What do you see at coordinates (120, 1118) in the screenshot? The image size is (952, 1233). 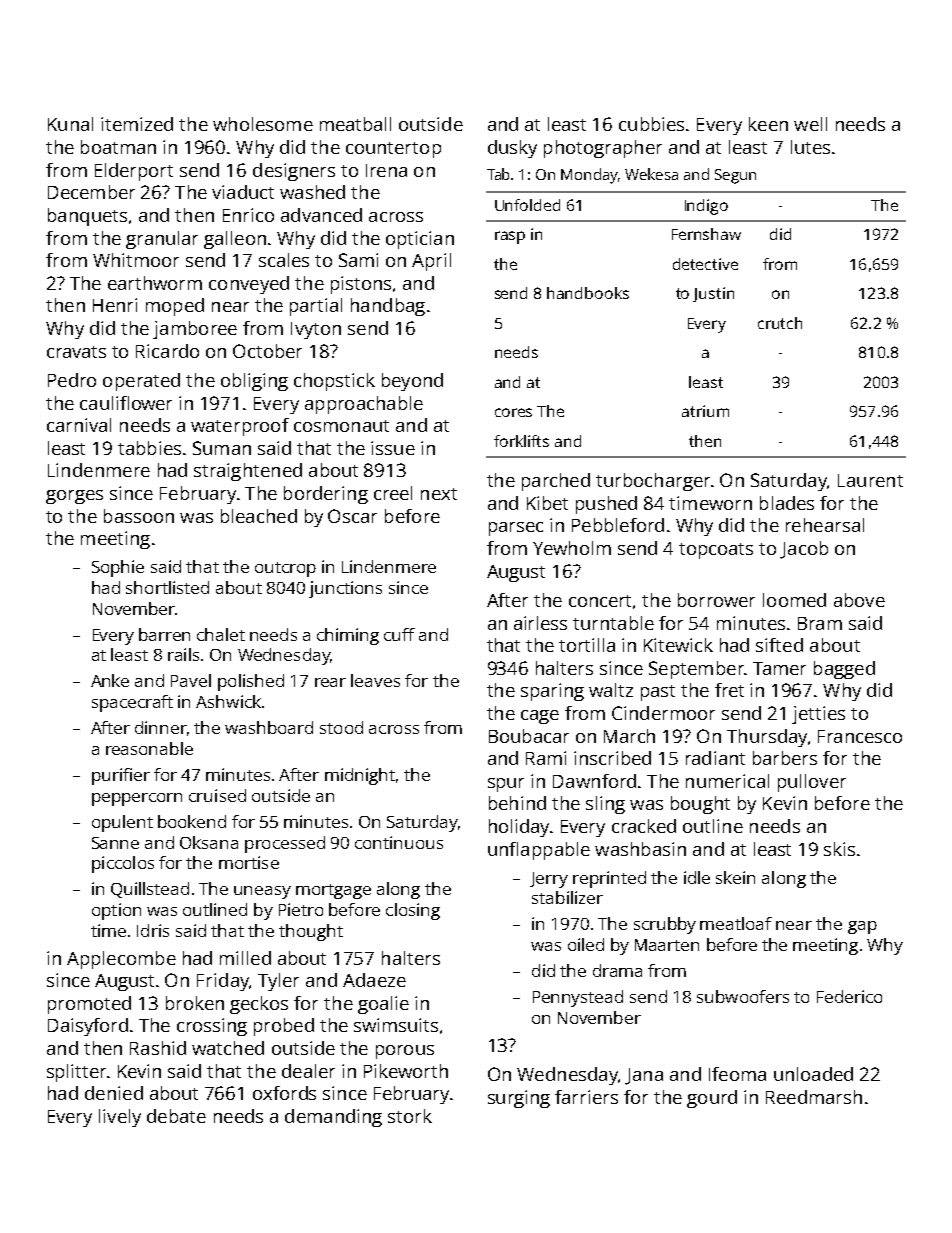 I see `lively` at bounding box center [120, 1118].
